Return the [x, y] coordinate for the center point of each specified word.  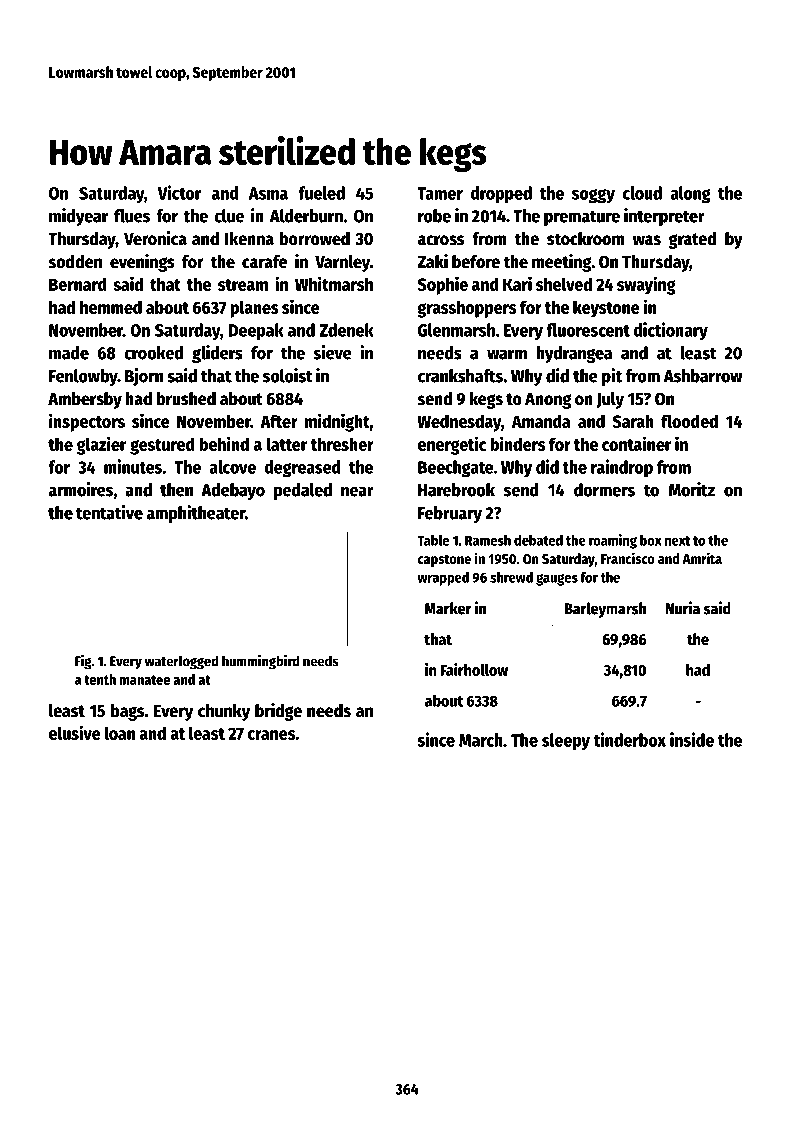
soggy [593, 196]
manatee [144, 680]
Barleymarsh [605, 610]
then [176, 490]
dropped [501, 194]
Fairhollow [474, 669]
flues [132, 216]
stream [243, 285]
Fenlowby [83, 377]
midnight [337, 422]
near [357, 491]
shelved [564, 284]
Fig [83, 662]
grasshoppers [466, 309]
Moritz [692, 489]
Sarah [633, 421]
